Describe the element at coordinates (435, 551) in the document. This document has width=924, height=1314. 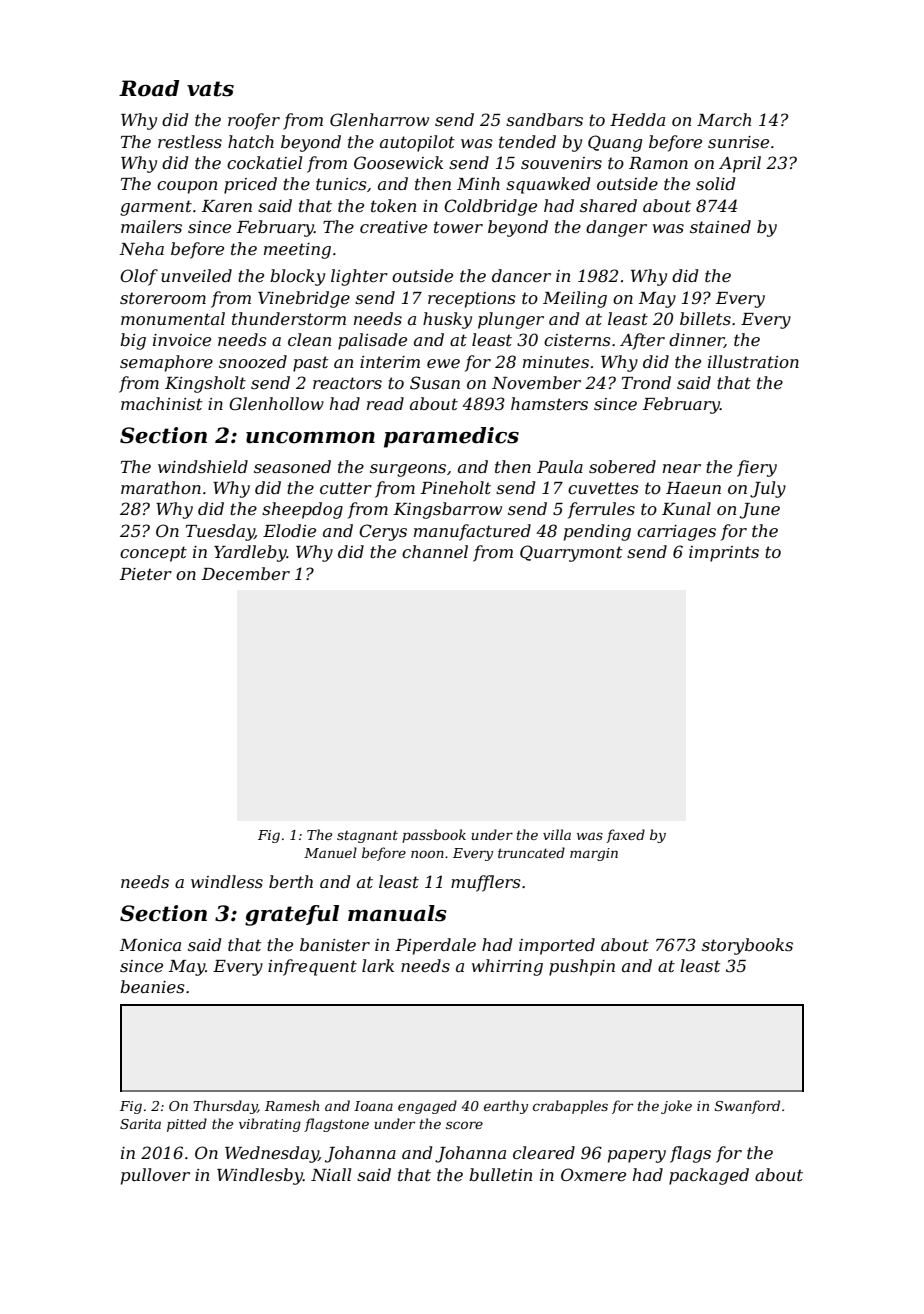
I see `channel` at that location.
